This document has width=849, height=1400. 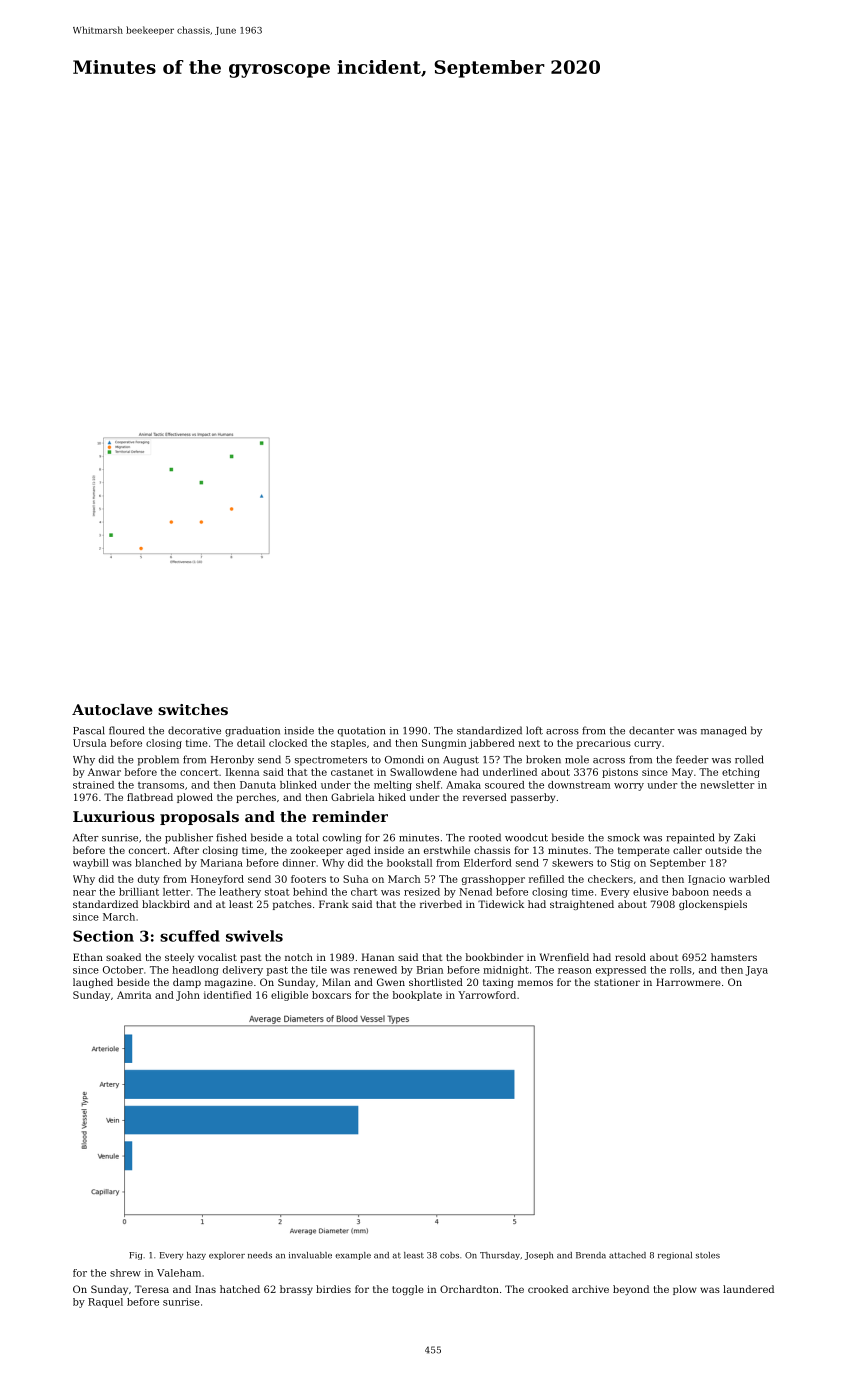 I want to click on Harrowmere, so click(x=688, y=982).
